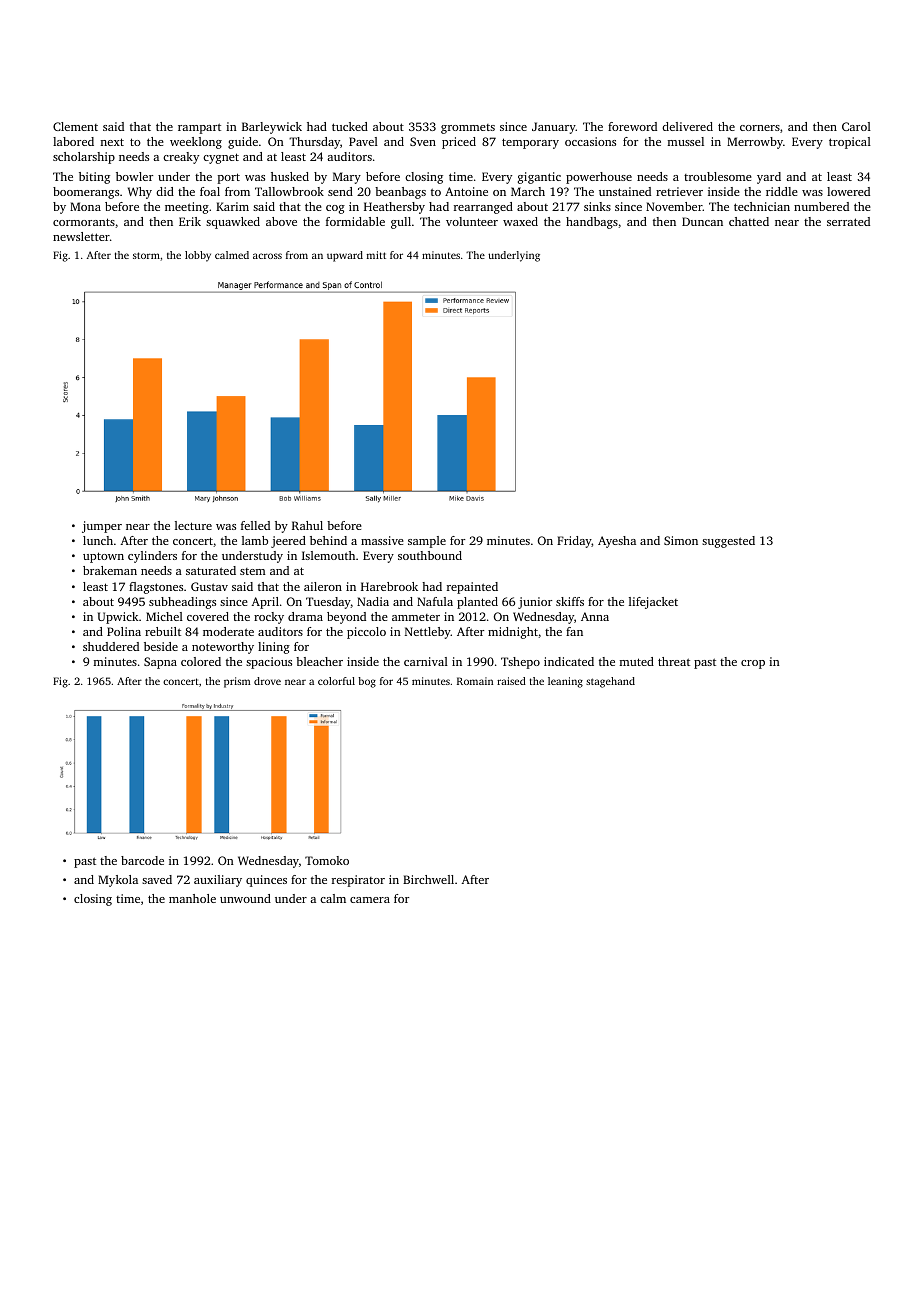 This document has height=1308, width=924. Describe the element at coordinates (118, 881) in the document. I see `Mykola` at that location.
